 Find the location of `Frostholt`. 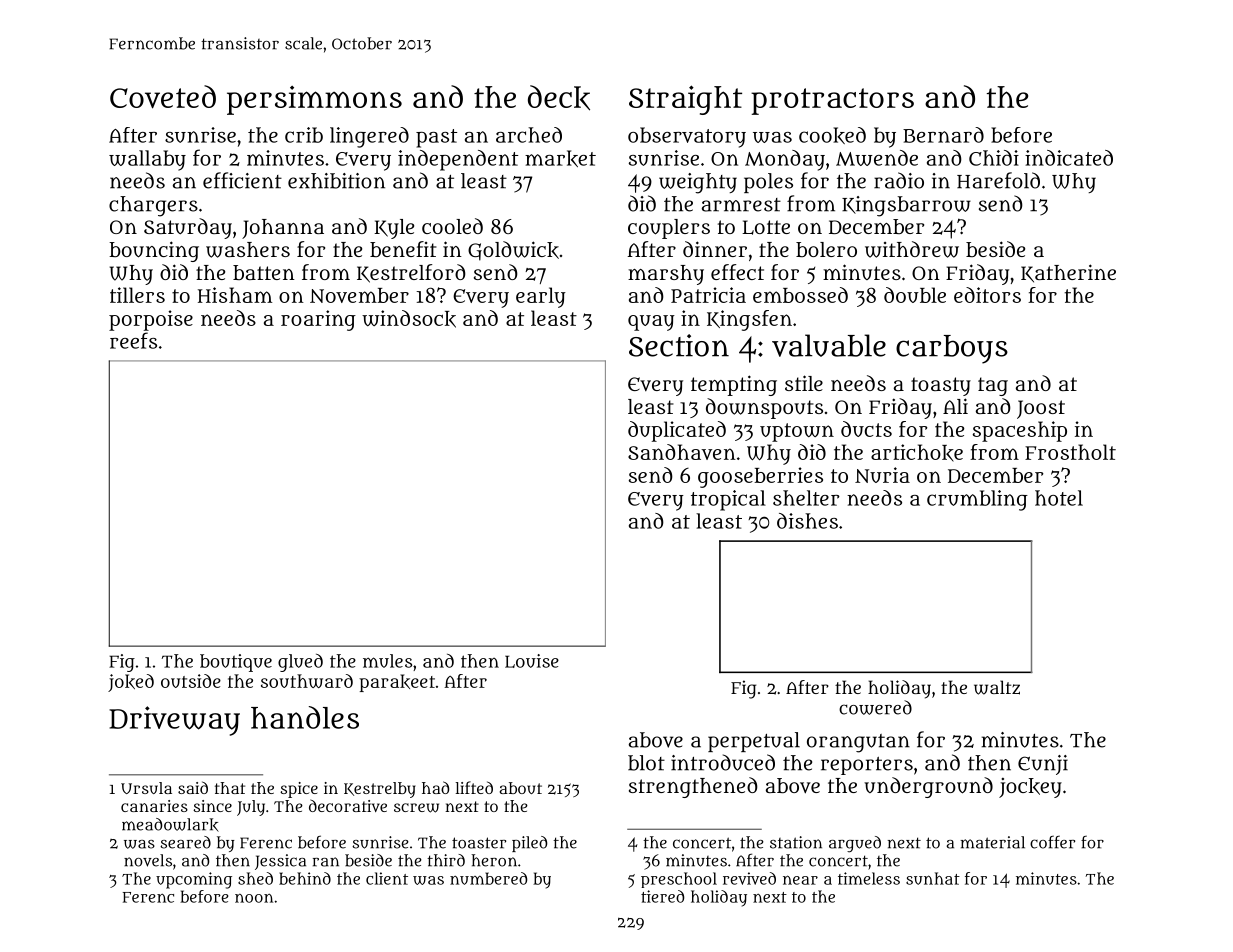

Frostholt is located at coordinates (1070, 452).
